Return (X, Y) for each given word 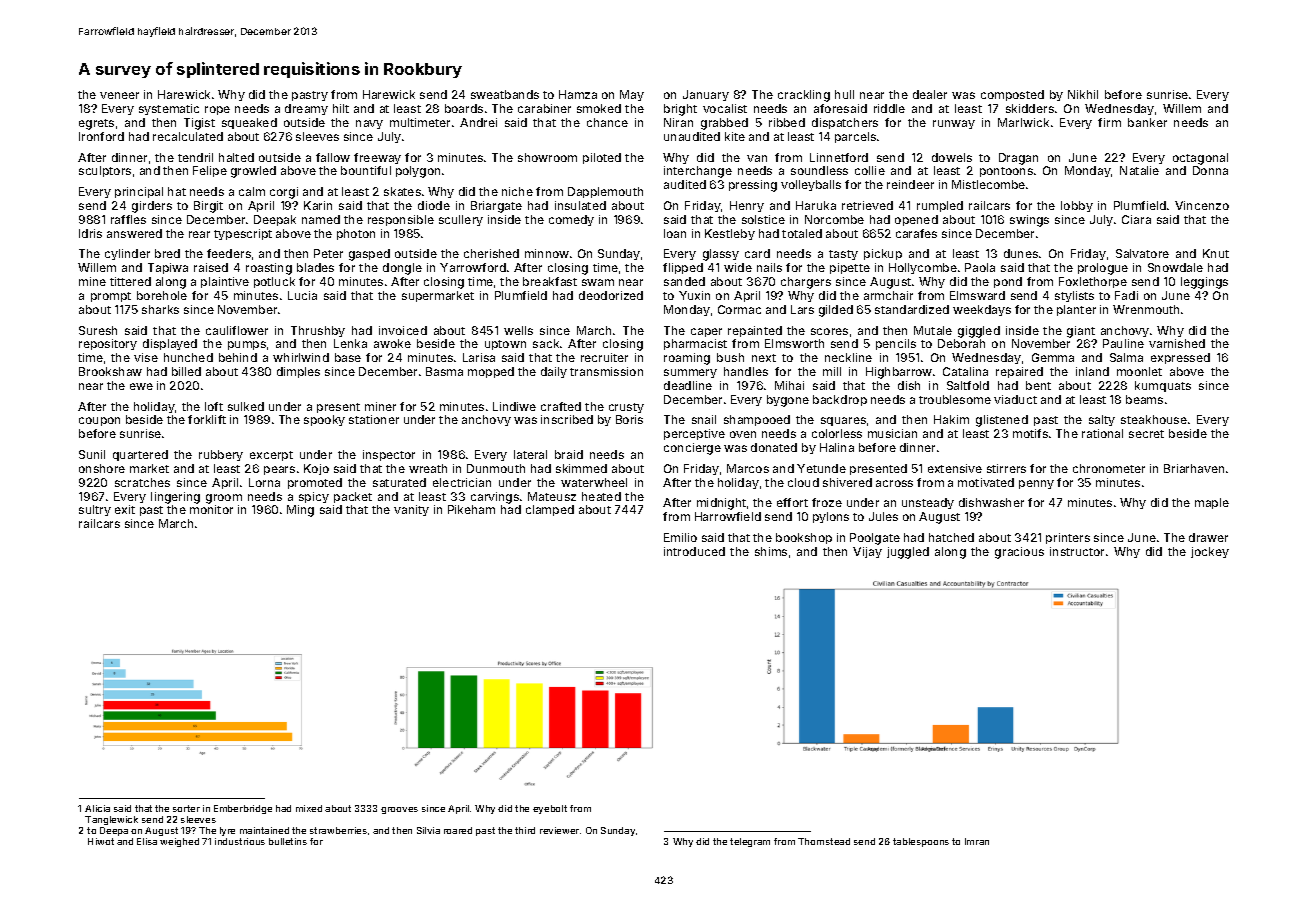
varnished (1177, 343)
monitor (211, 509)
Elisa (147, 841)
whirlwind (301, 357)
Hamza (578, 94)
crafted (561, 406)
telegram (750, 842)
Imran (977, 841)
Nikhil (1083, 94)
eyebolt (550, 809)
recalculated (188, 136)
